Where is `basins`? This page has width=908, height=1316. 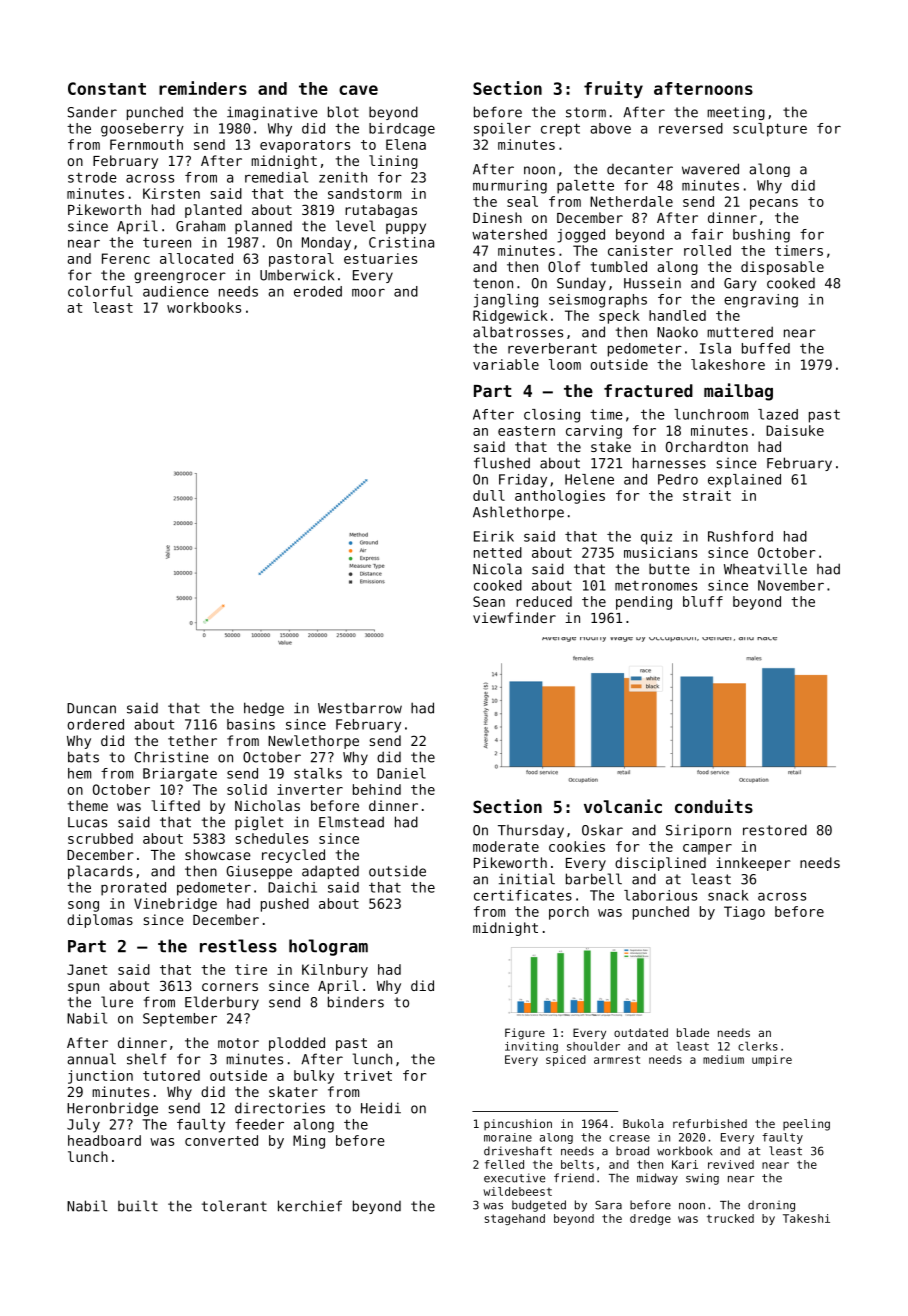 basins is located at coordinates (251, 724).
